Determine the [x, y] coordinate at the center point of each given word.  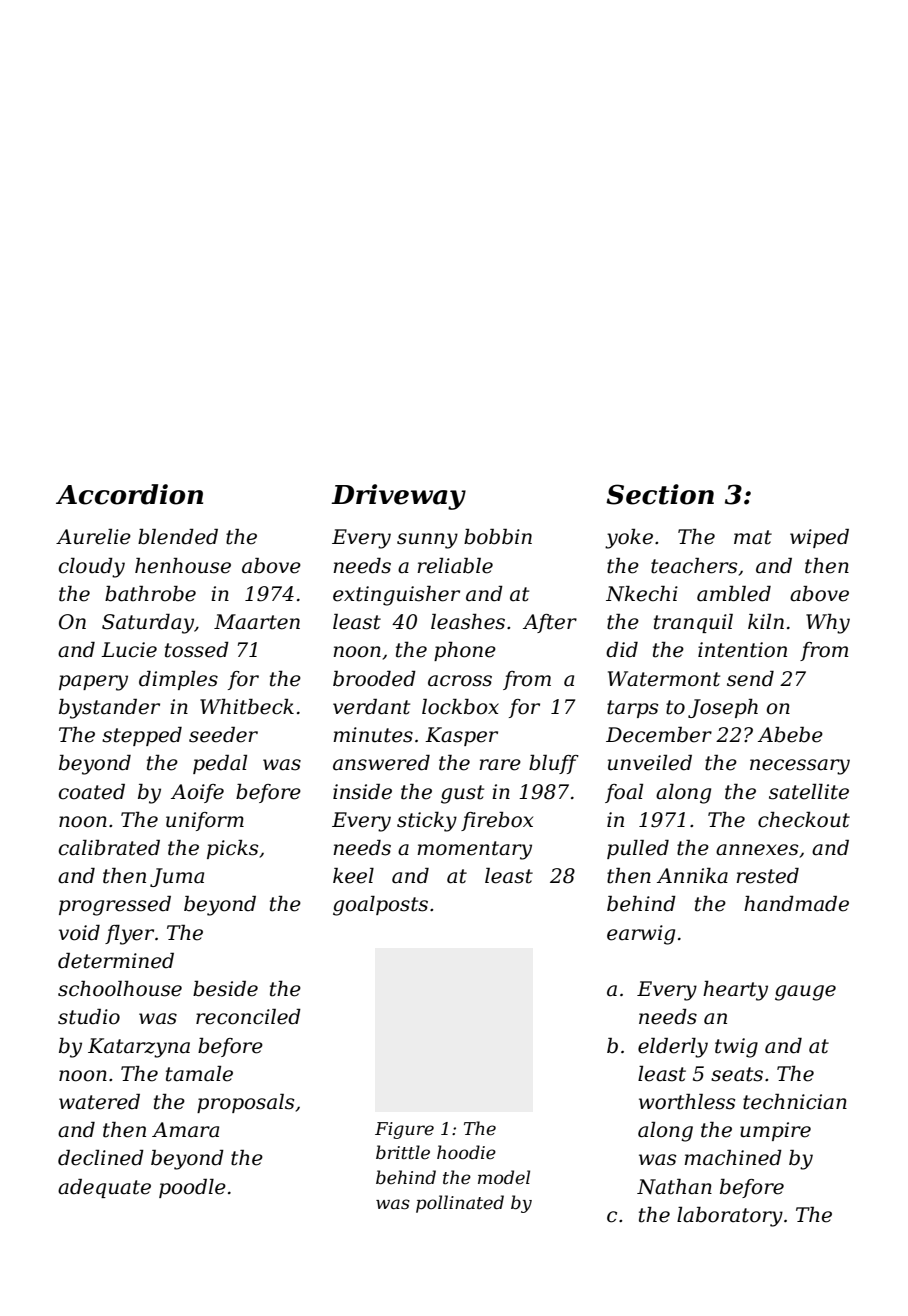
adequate [104, 1188]
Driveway [398, 497]
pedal [220, 764]
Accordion [129, 494]
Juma [177, 877]
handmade [796, 904]
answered [381, 763]
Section [660, 494]
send [750, 679]
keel [353, 876]
